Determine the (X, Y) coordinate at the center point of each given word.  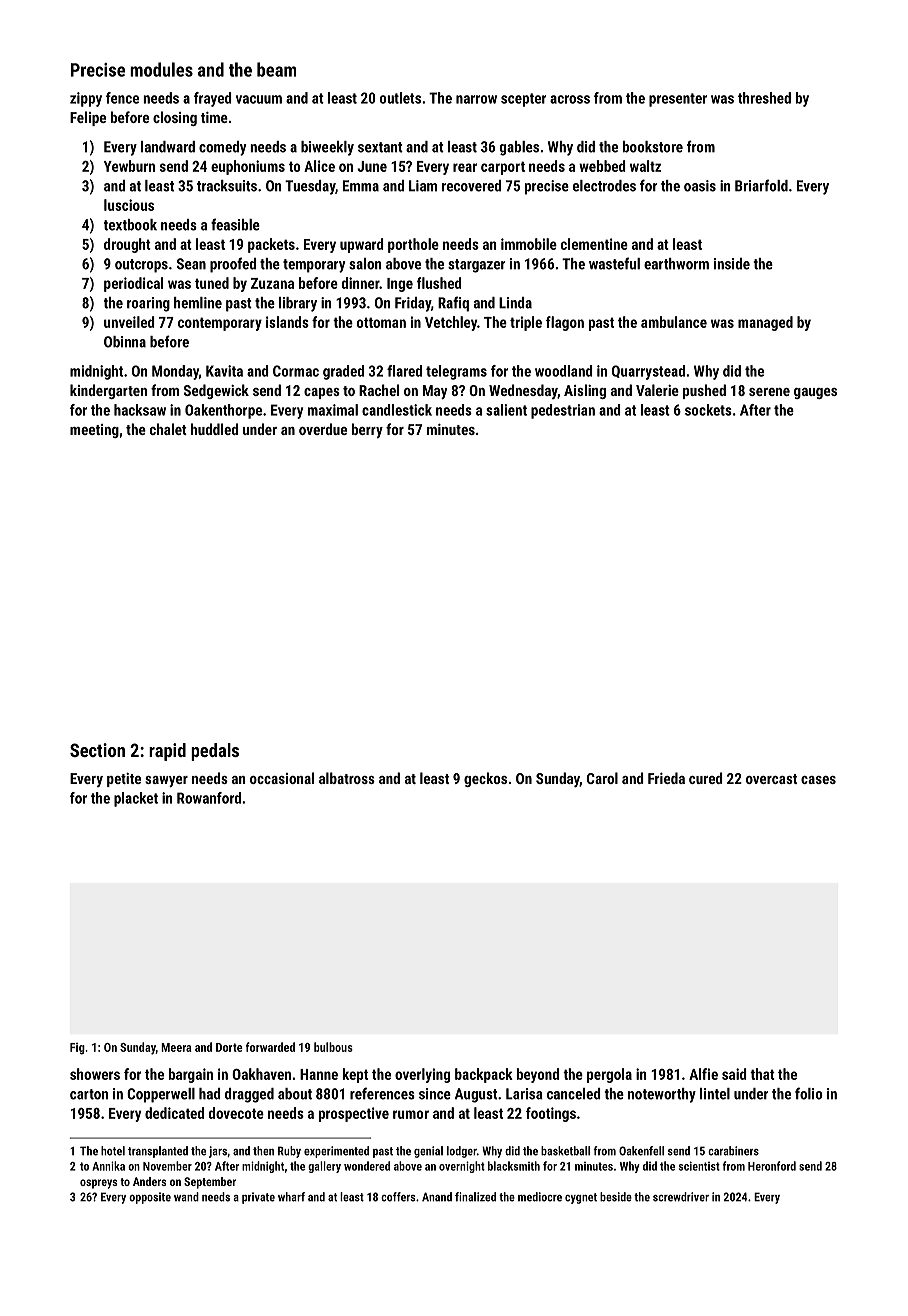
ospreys (98, 1184)
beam (276, 69)
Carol (602, 778)
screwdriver (681, 1197)
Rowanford (209, 798)
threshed (764, 98)
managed (765, 323)
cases (818, 780)
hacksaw (140, 410)
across (570, 99)
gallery (324, 1167)
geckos (485, 779)
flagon (565, 323)
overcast (771, 779)
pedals (215, 752)
